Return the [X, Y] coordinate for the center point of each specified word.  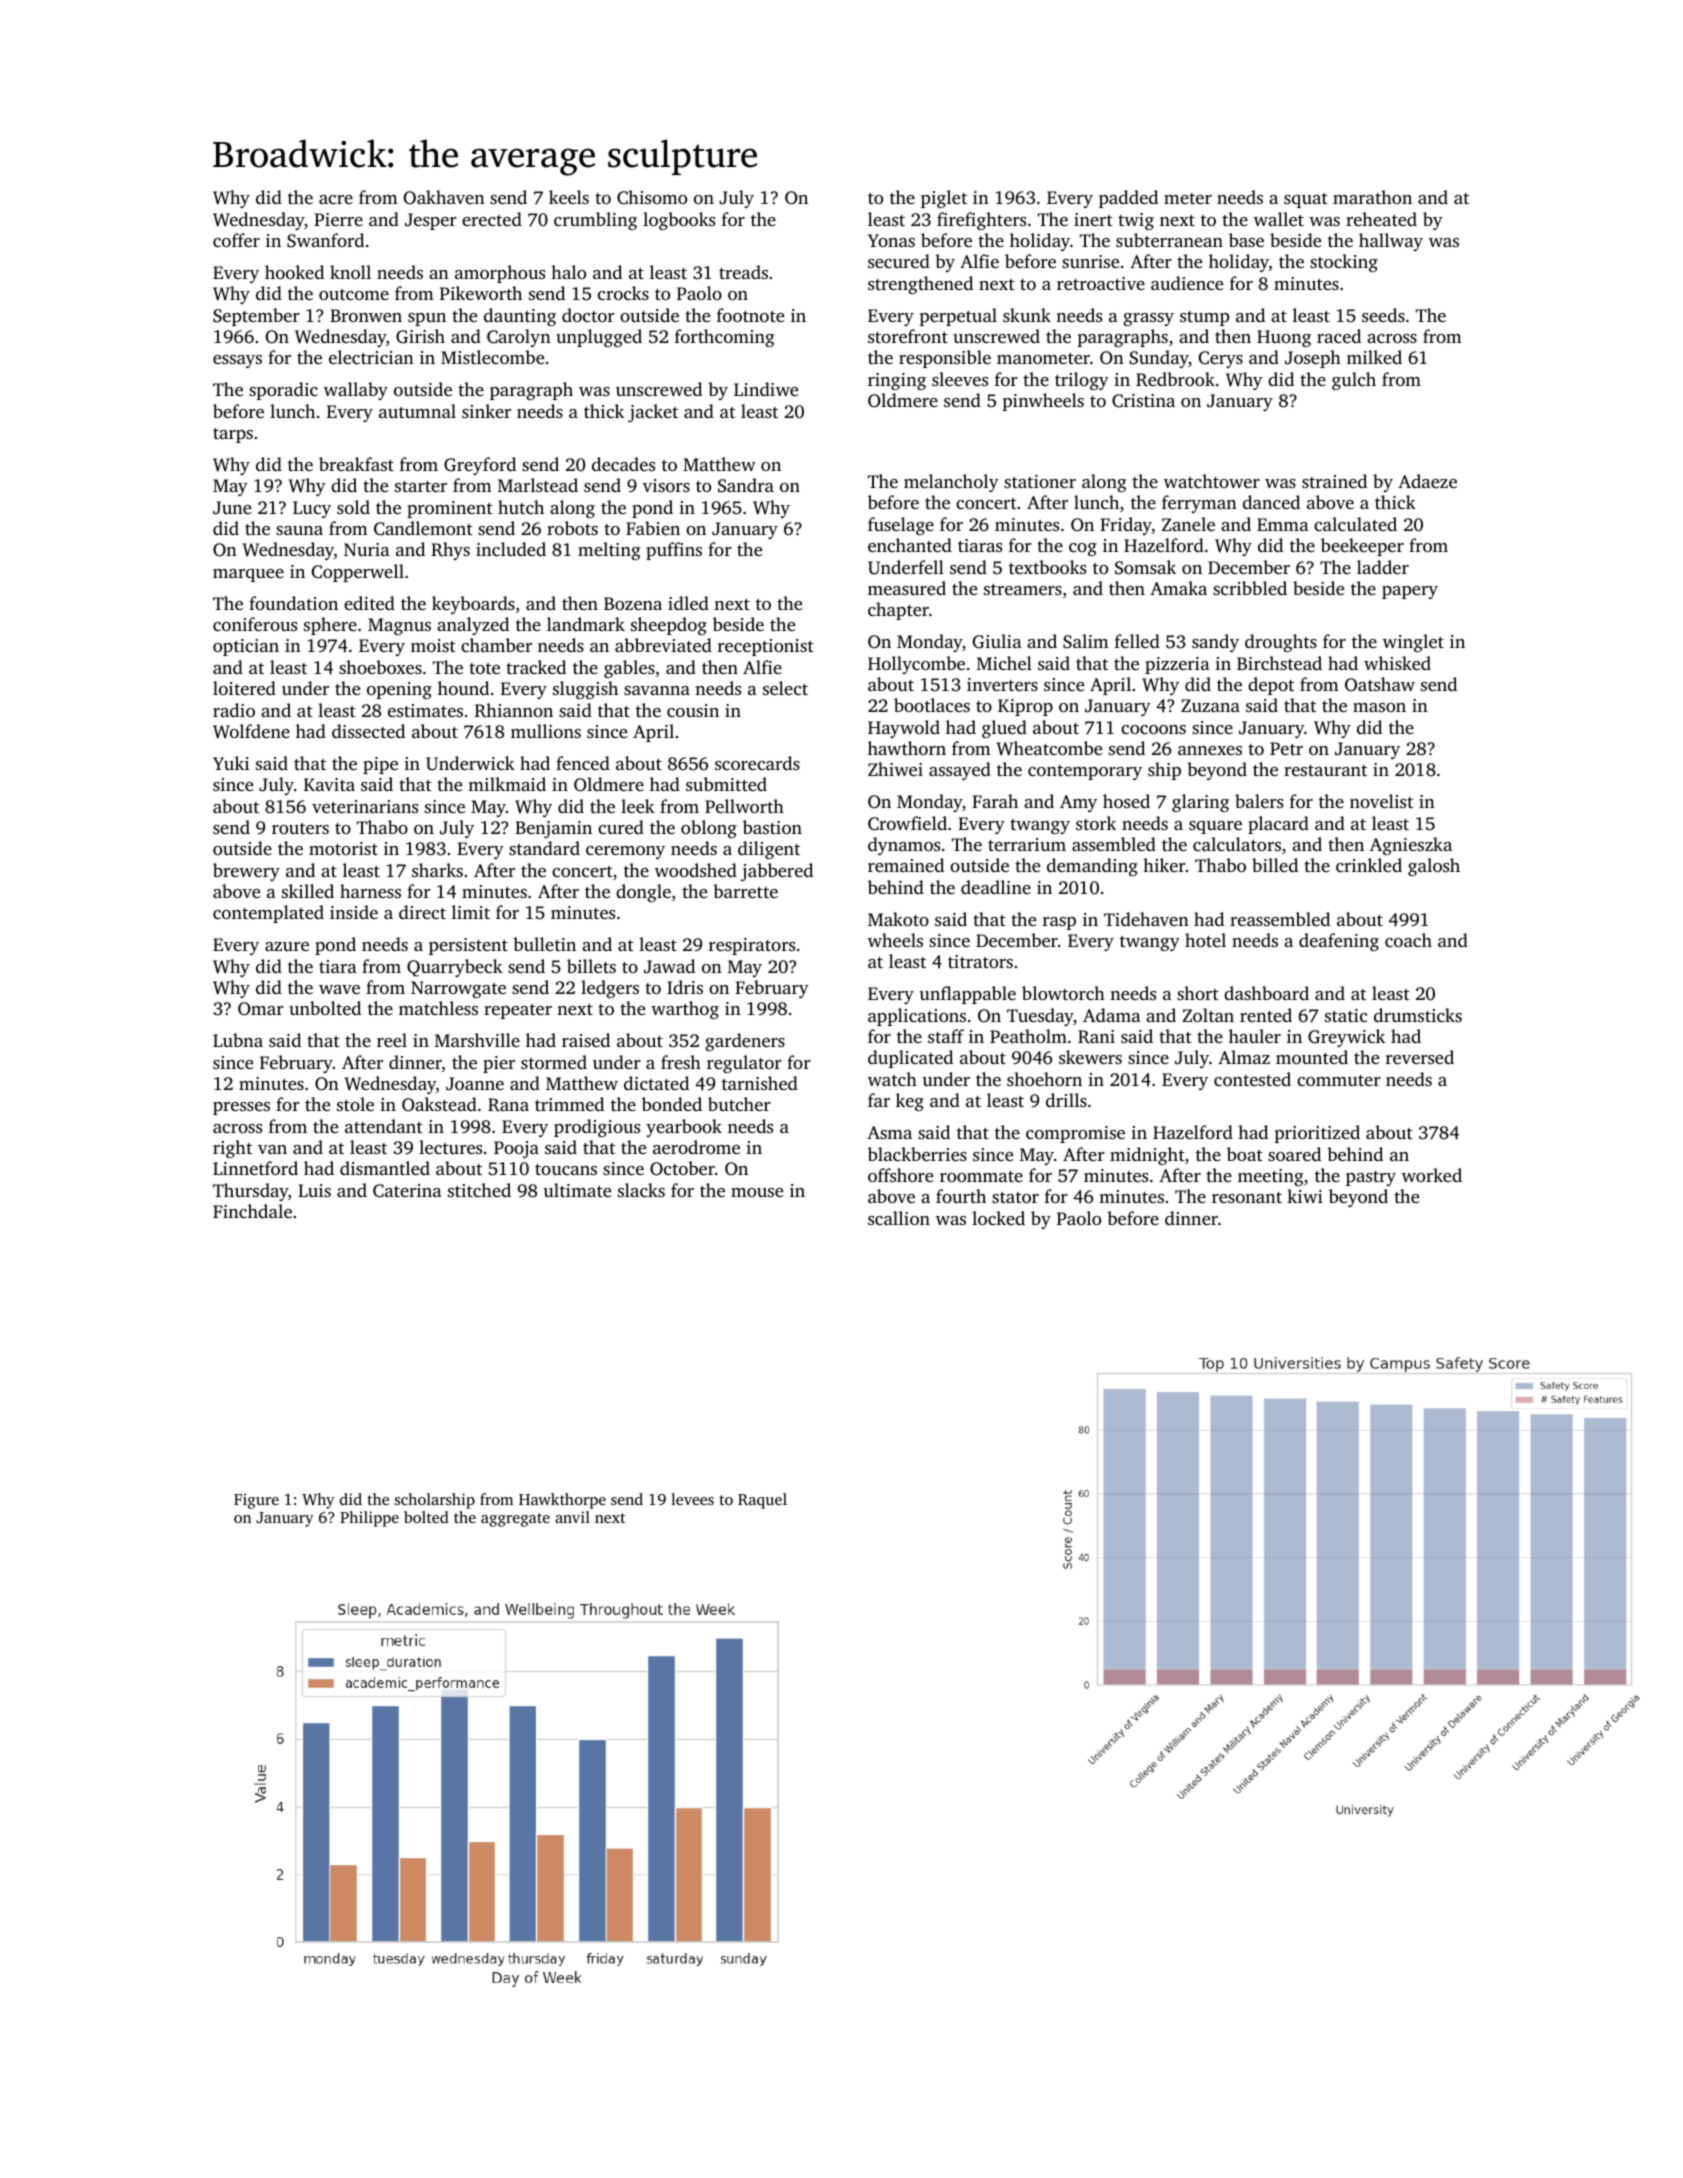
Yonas [891, 240]
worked [1432, 1175]
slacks [641, 1190]
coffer [236, 240]
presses [241, 1108]
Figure [256, 1501]
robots [572, 528]
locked [998, 1218]
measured [907, 588]
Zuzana [1210, 705]
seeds [1383, 315]
